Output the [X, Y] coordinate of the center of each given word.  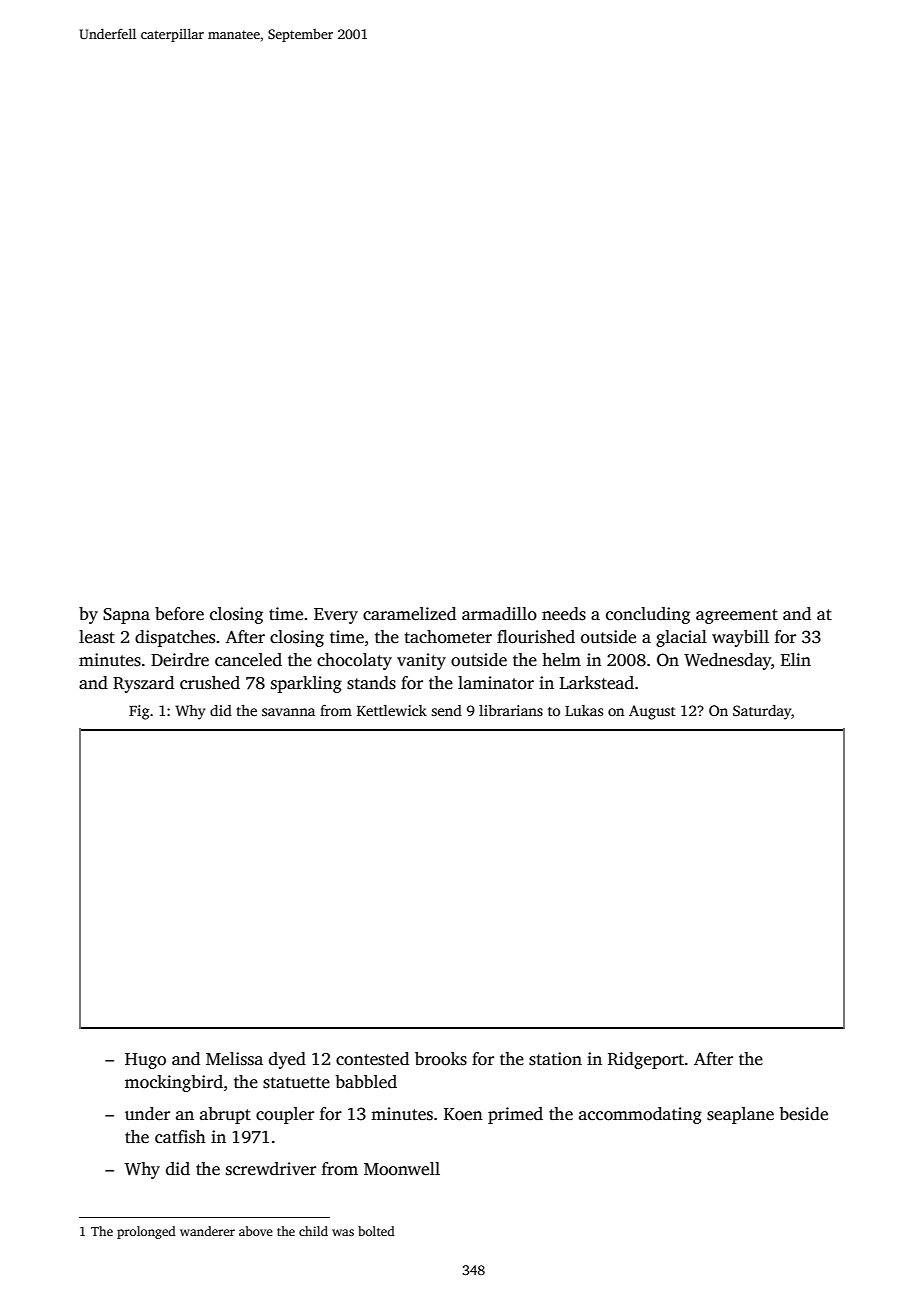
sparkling [306, 684]
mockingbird [174, 1083]
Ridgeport [646, 1060]
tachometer [448, 637]
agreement [737, 616]
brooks [441, 1059]
